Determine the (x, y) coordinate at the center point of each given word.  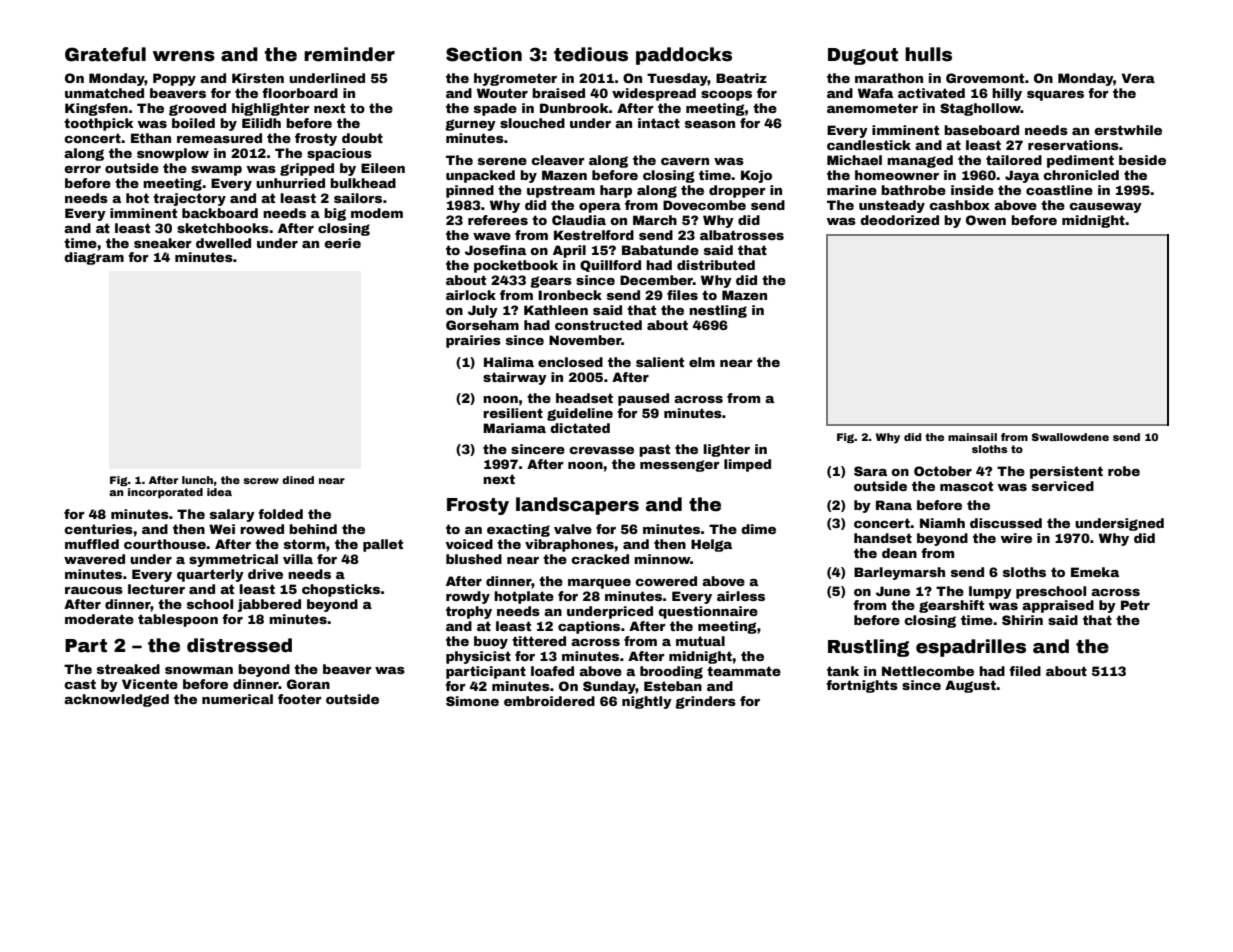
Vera (1138, 78)
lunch (197, 480)
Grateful (105, 54)
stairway (515, 378)
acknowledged (116, 700)
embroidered (549, 701)
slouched (532, 123)
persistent (1066, 472)
